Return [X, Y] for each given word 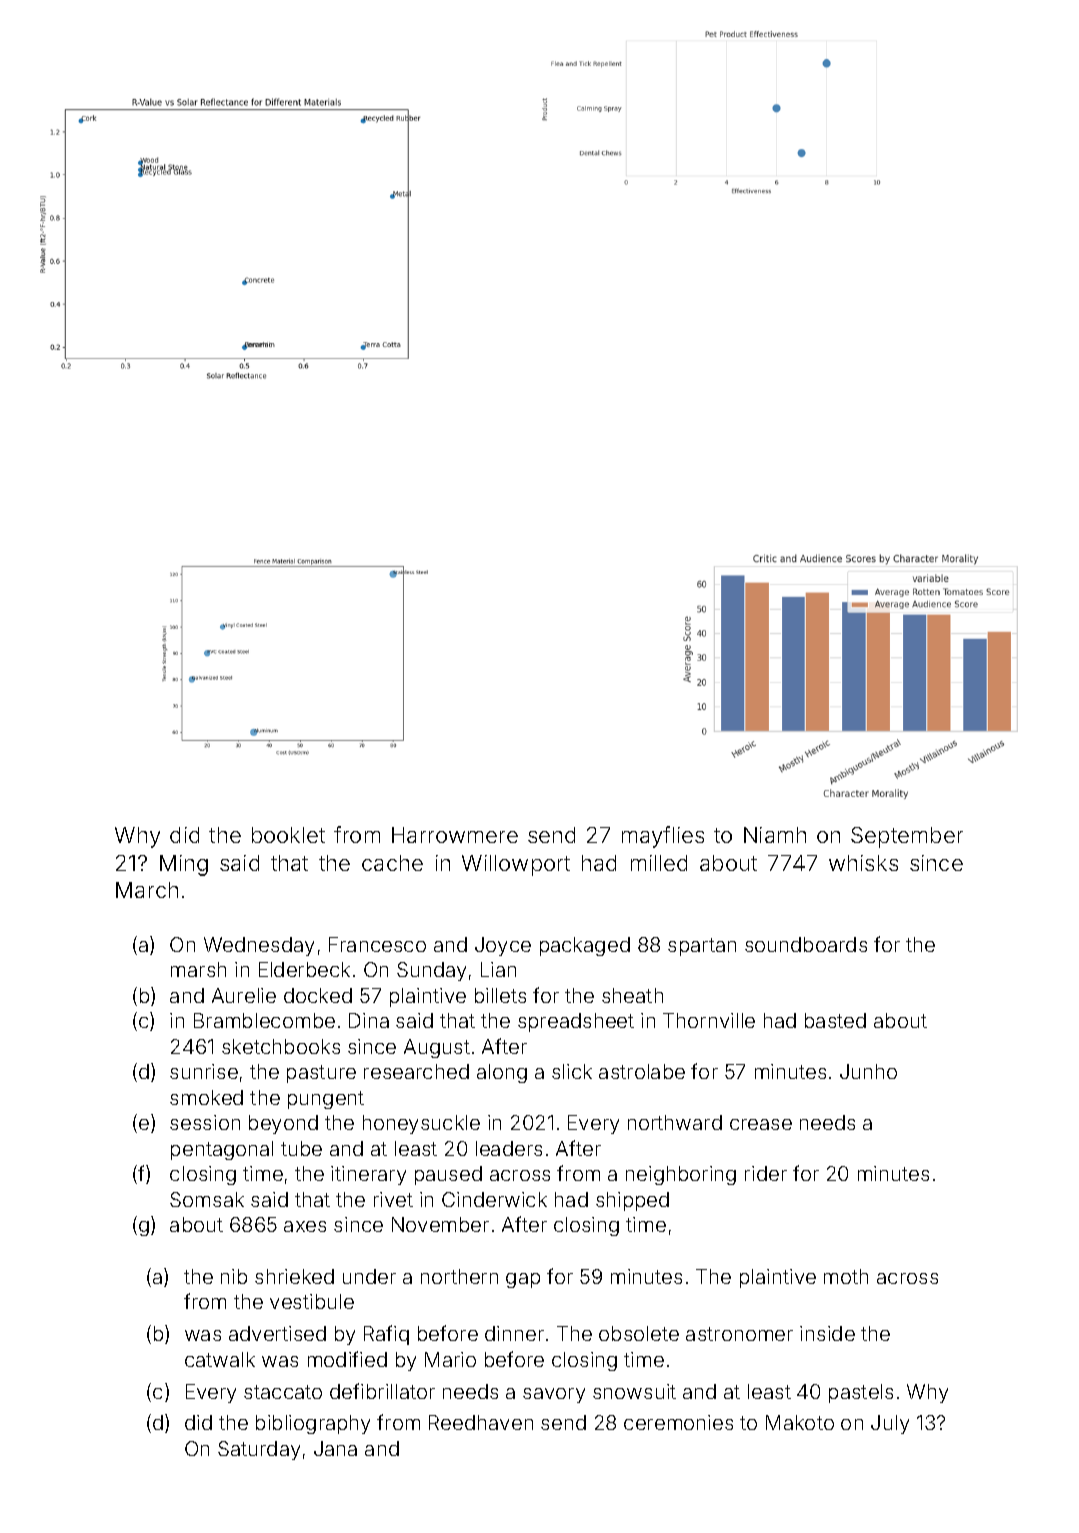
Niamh [775, 835]
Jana [335, 1448]
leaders [509, 1148]
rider [766, 1173]
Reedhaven [481, 1422]
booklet [288, 835]
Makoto [800, 1422]
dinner [514, 1333]
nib [234, 1276]
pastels [861, 1393]
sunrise [204, 1071]
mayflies [663, 837]
